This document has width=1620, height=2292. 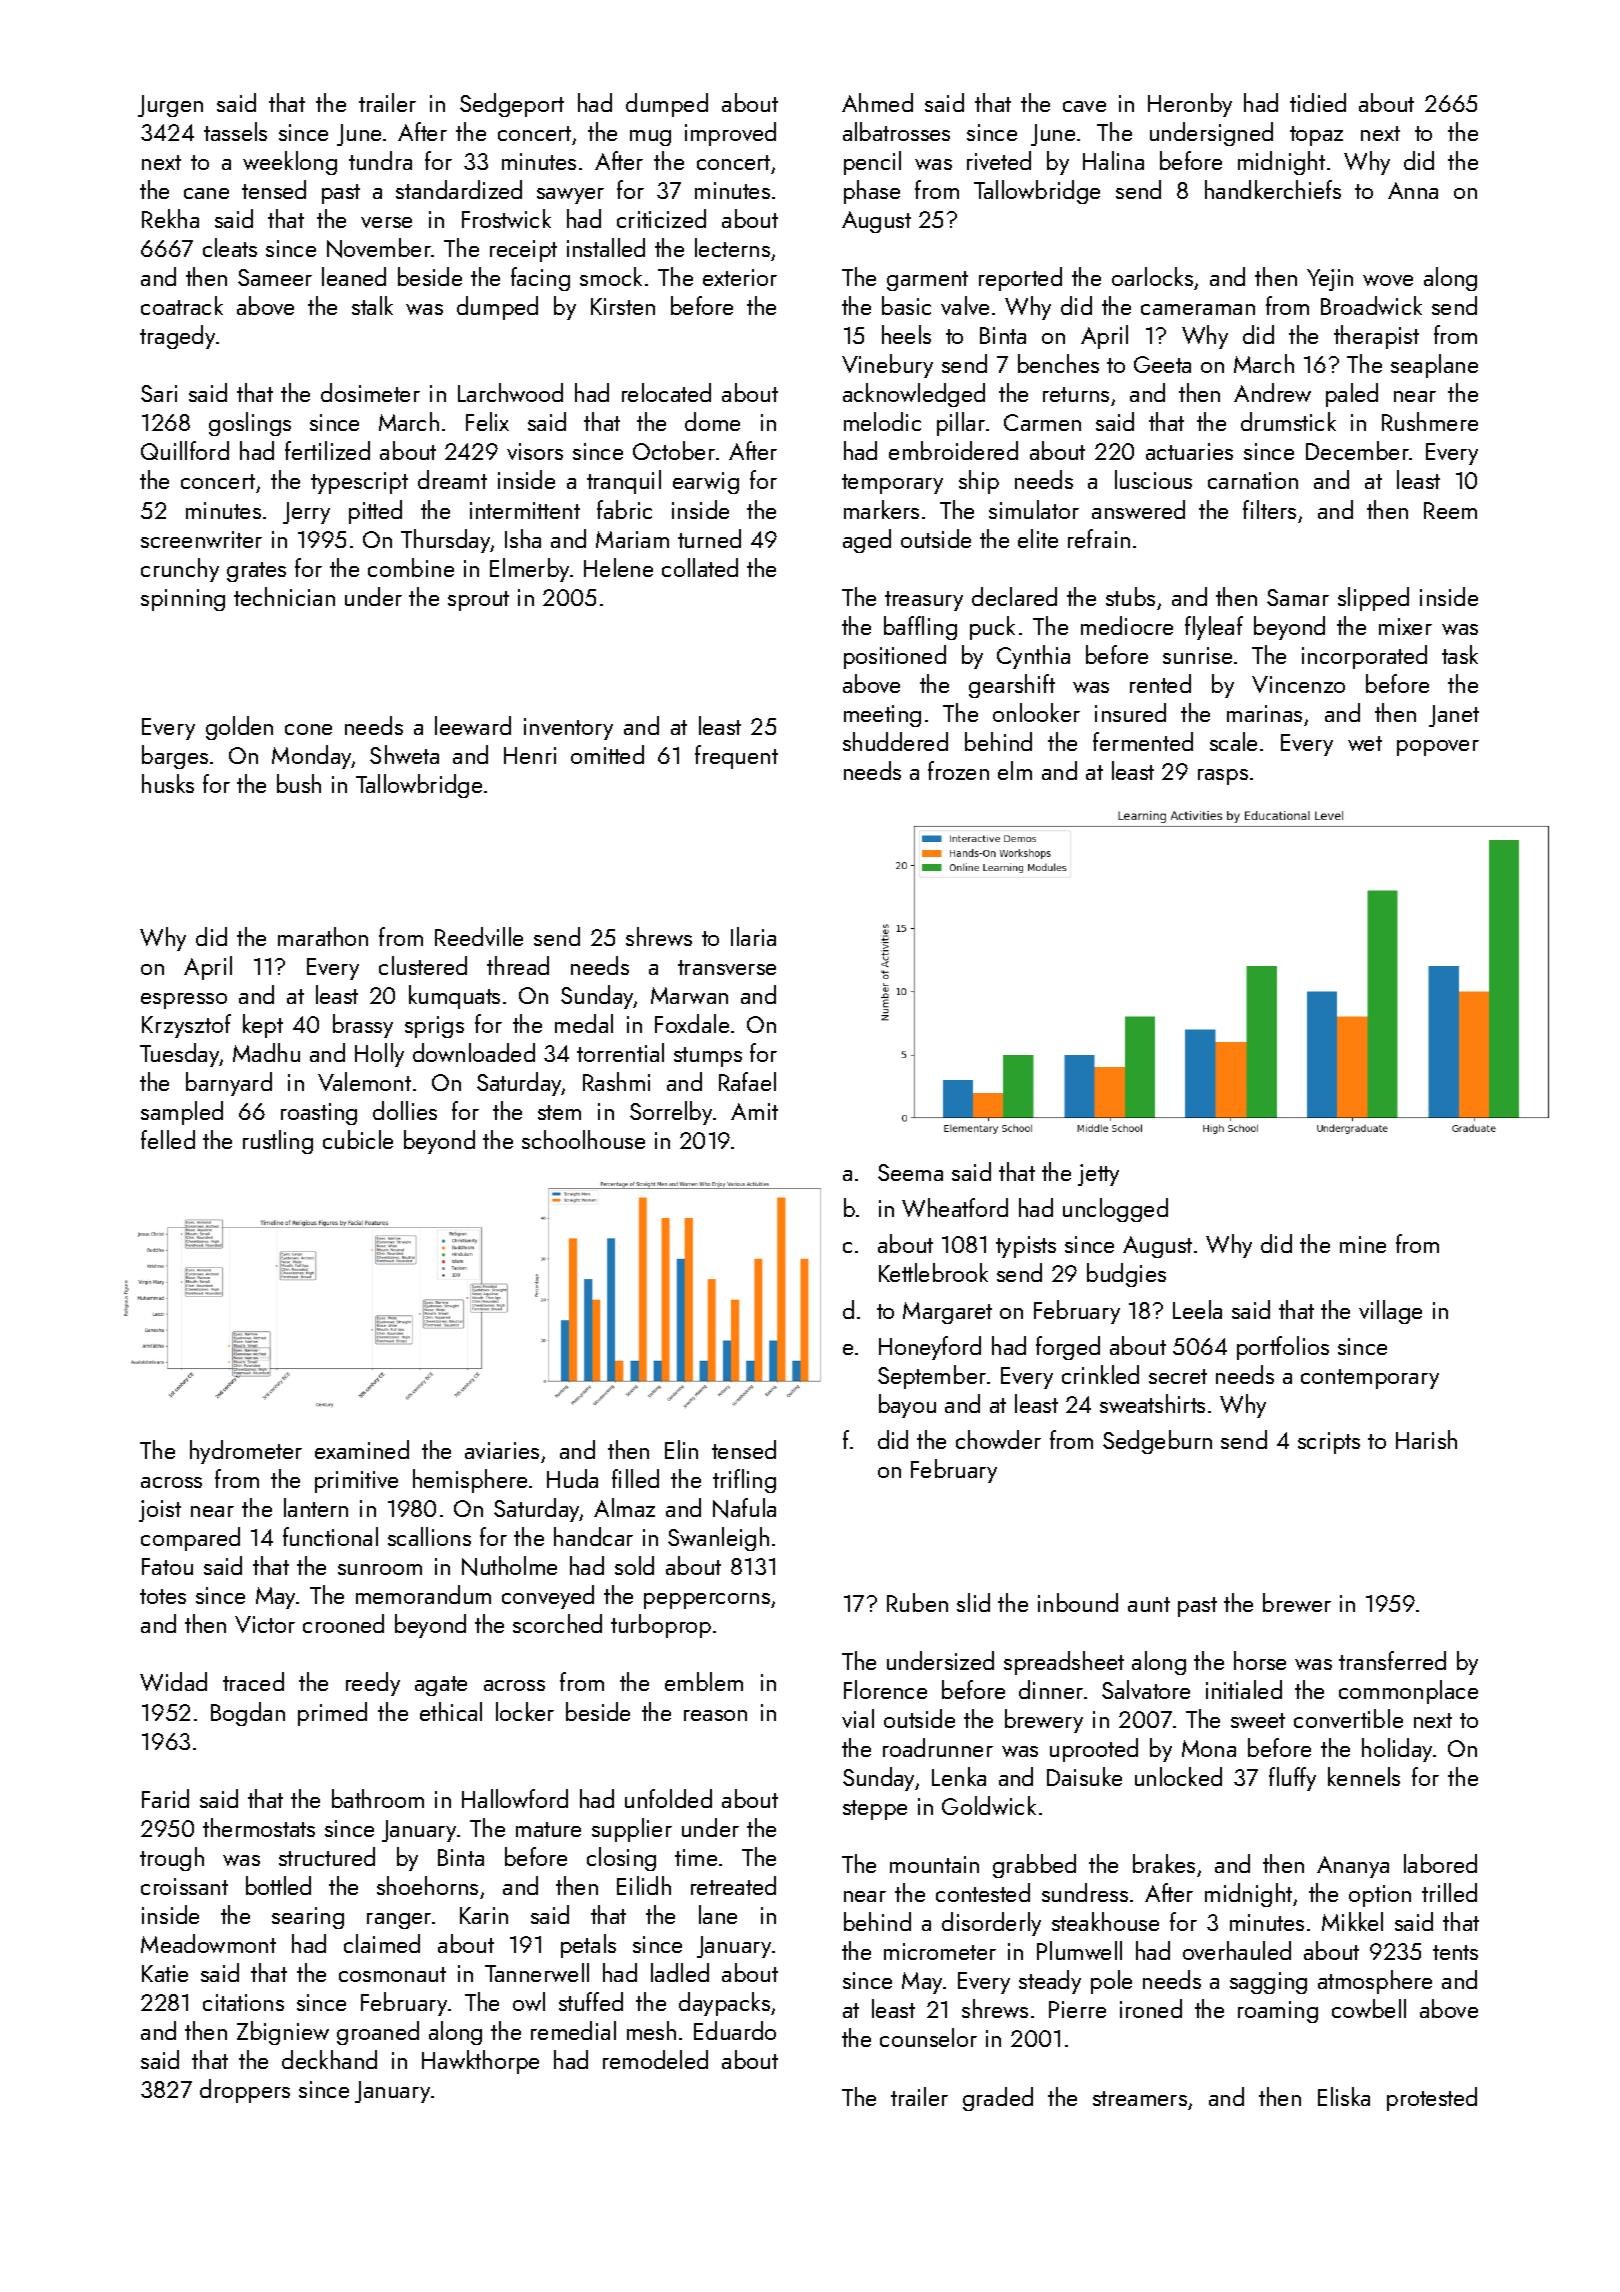 I want to click on unclogged, so click(x=1115, y=1210).
